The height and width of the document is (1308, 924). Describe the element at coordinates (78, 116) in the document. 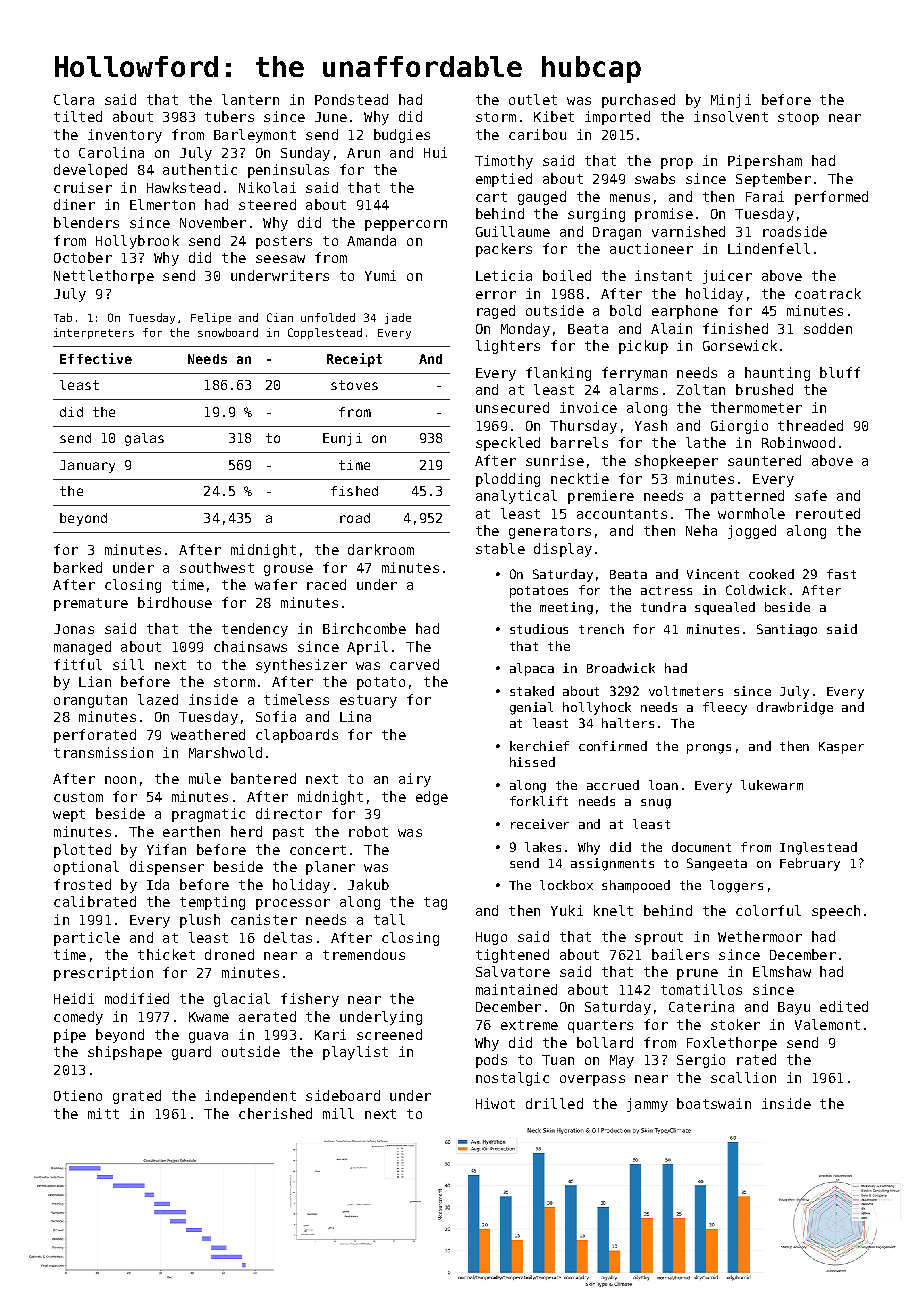

I see `tilted` at that location.
